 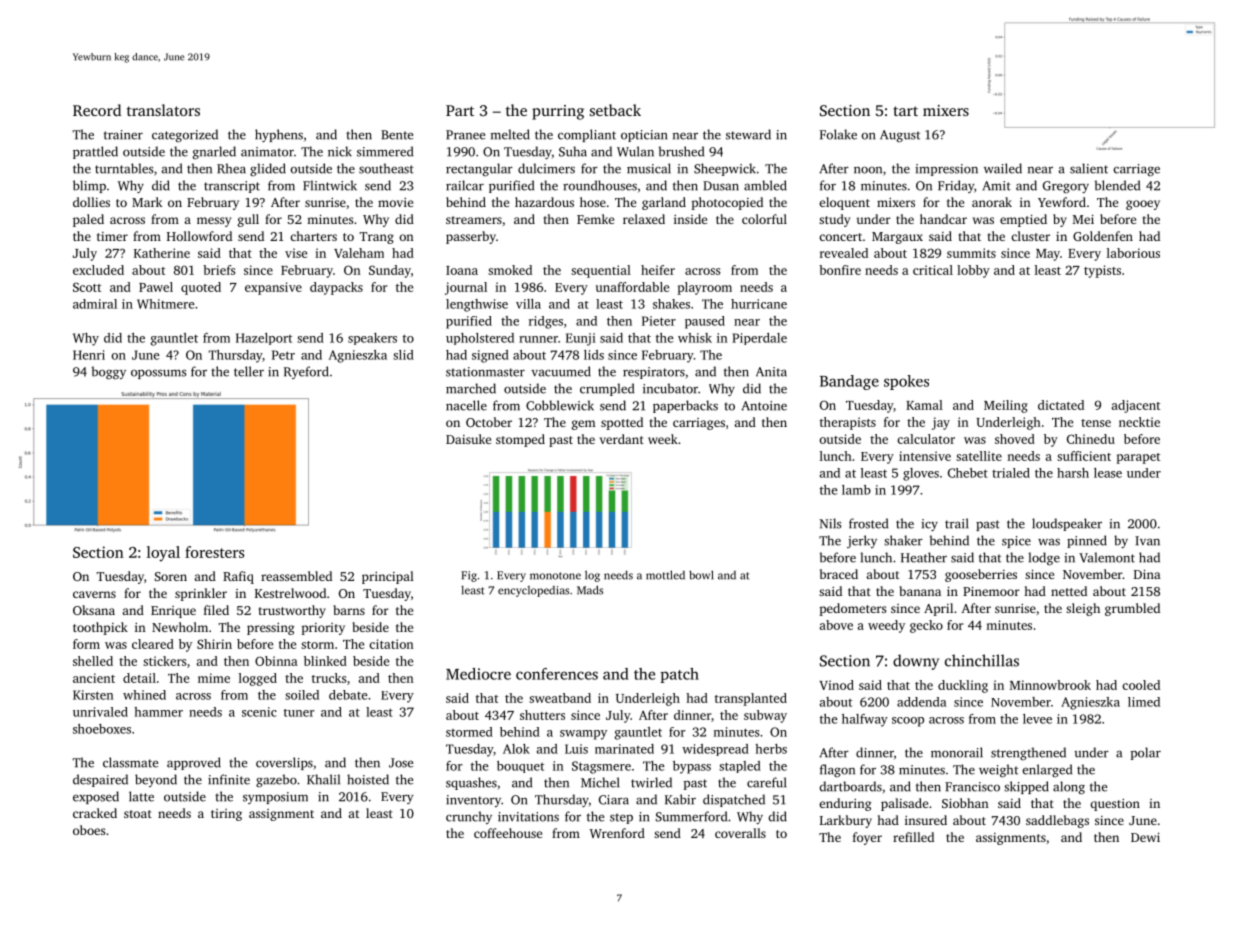 What do you see at coordinates (100, 780) in the document?
I see `despaired` at bounding box center [100, 780].
